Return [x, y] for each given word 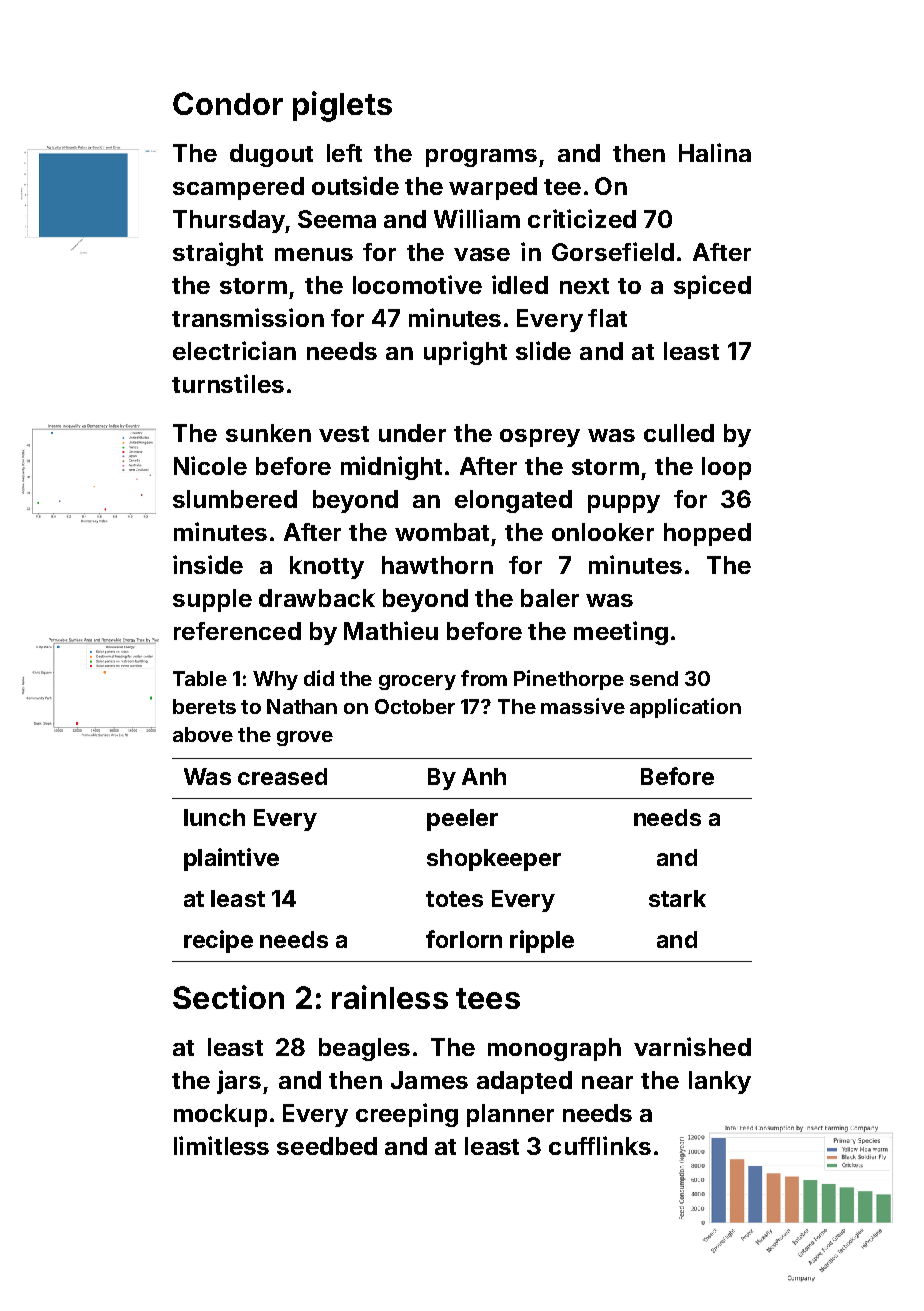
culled [679, 433]
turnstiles [228, 383]
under [412, 433]
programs [481, 158]
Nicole [210, 465]
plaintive [231, 859]
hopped [707, 534]
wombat [442, 532]
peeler [462, 820]
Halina [715, 152]
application [685, 708]
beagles [364, 1049]
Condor [228, 103]
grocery [417, 682]
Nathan [302, 706]
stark [677, 898]
